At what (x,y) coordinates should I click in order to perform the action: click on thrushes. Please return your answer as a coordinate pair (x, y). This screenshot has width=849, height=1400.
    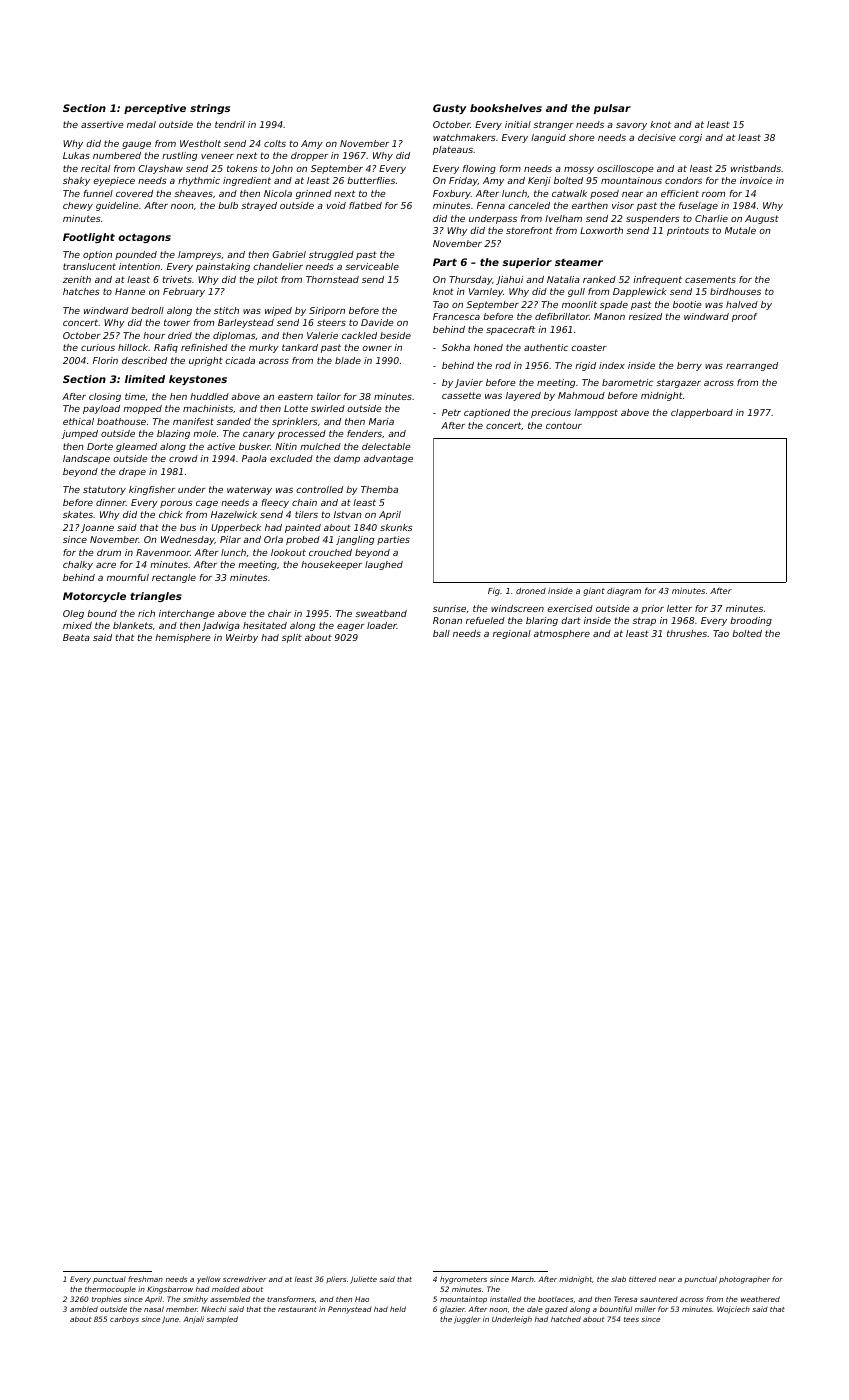
    Looking at the image, I should click on (687, 633).
